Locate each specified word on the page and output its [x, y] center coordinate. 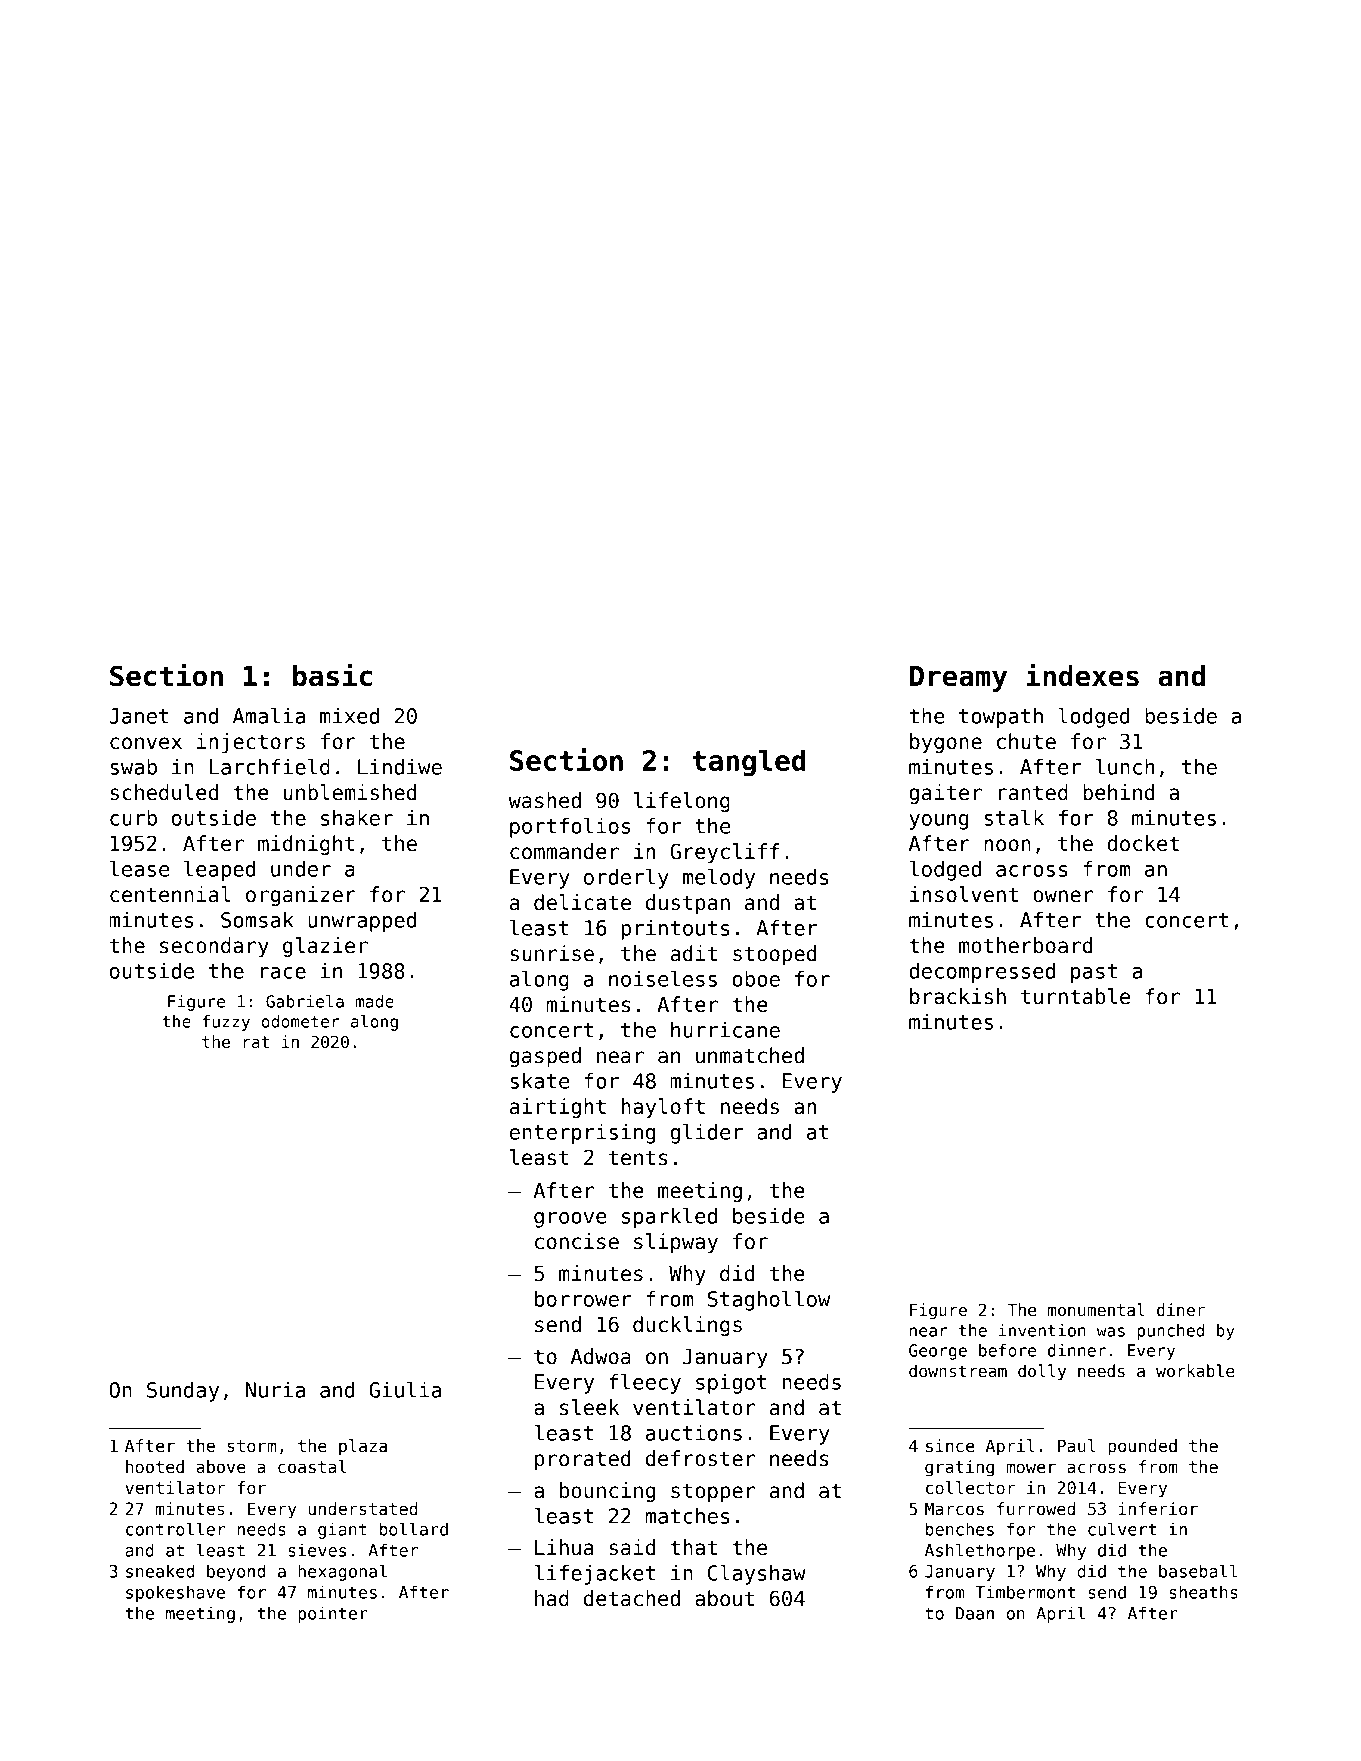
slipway [676, 1243]
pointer [333, 1614]
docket [1143, 843]
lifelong [682, 802]
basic [332, 675]
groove [570, 1220]
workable [1195, 1371]
